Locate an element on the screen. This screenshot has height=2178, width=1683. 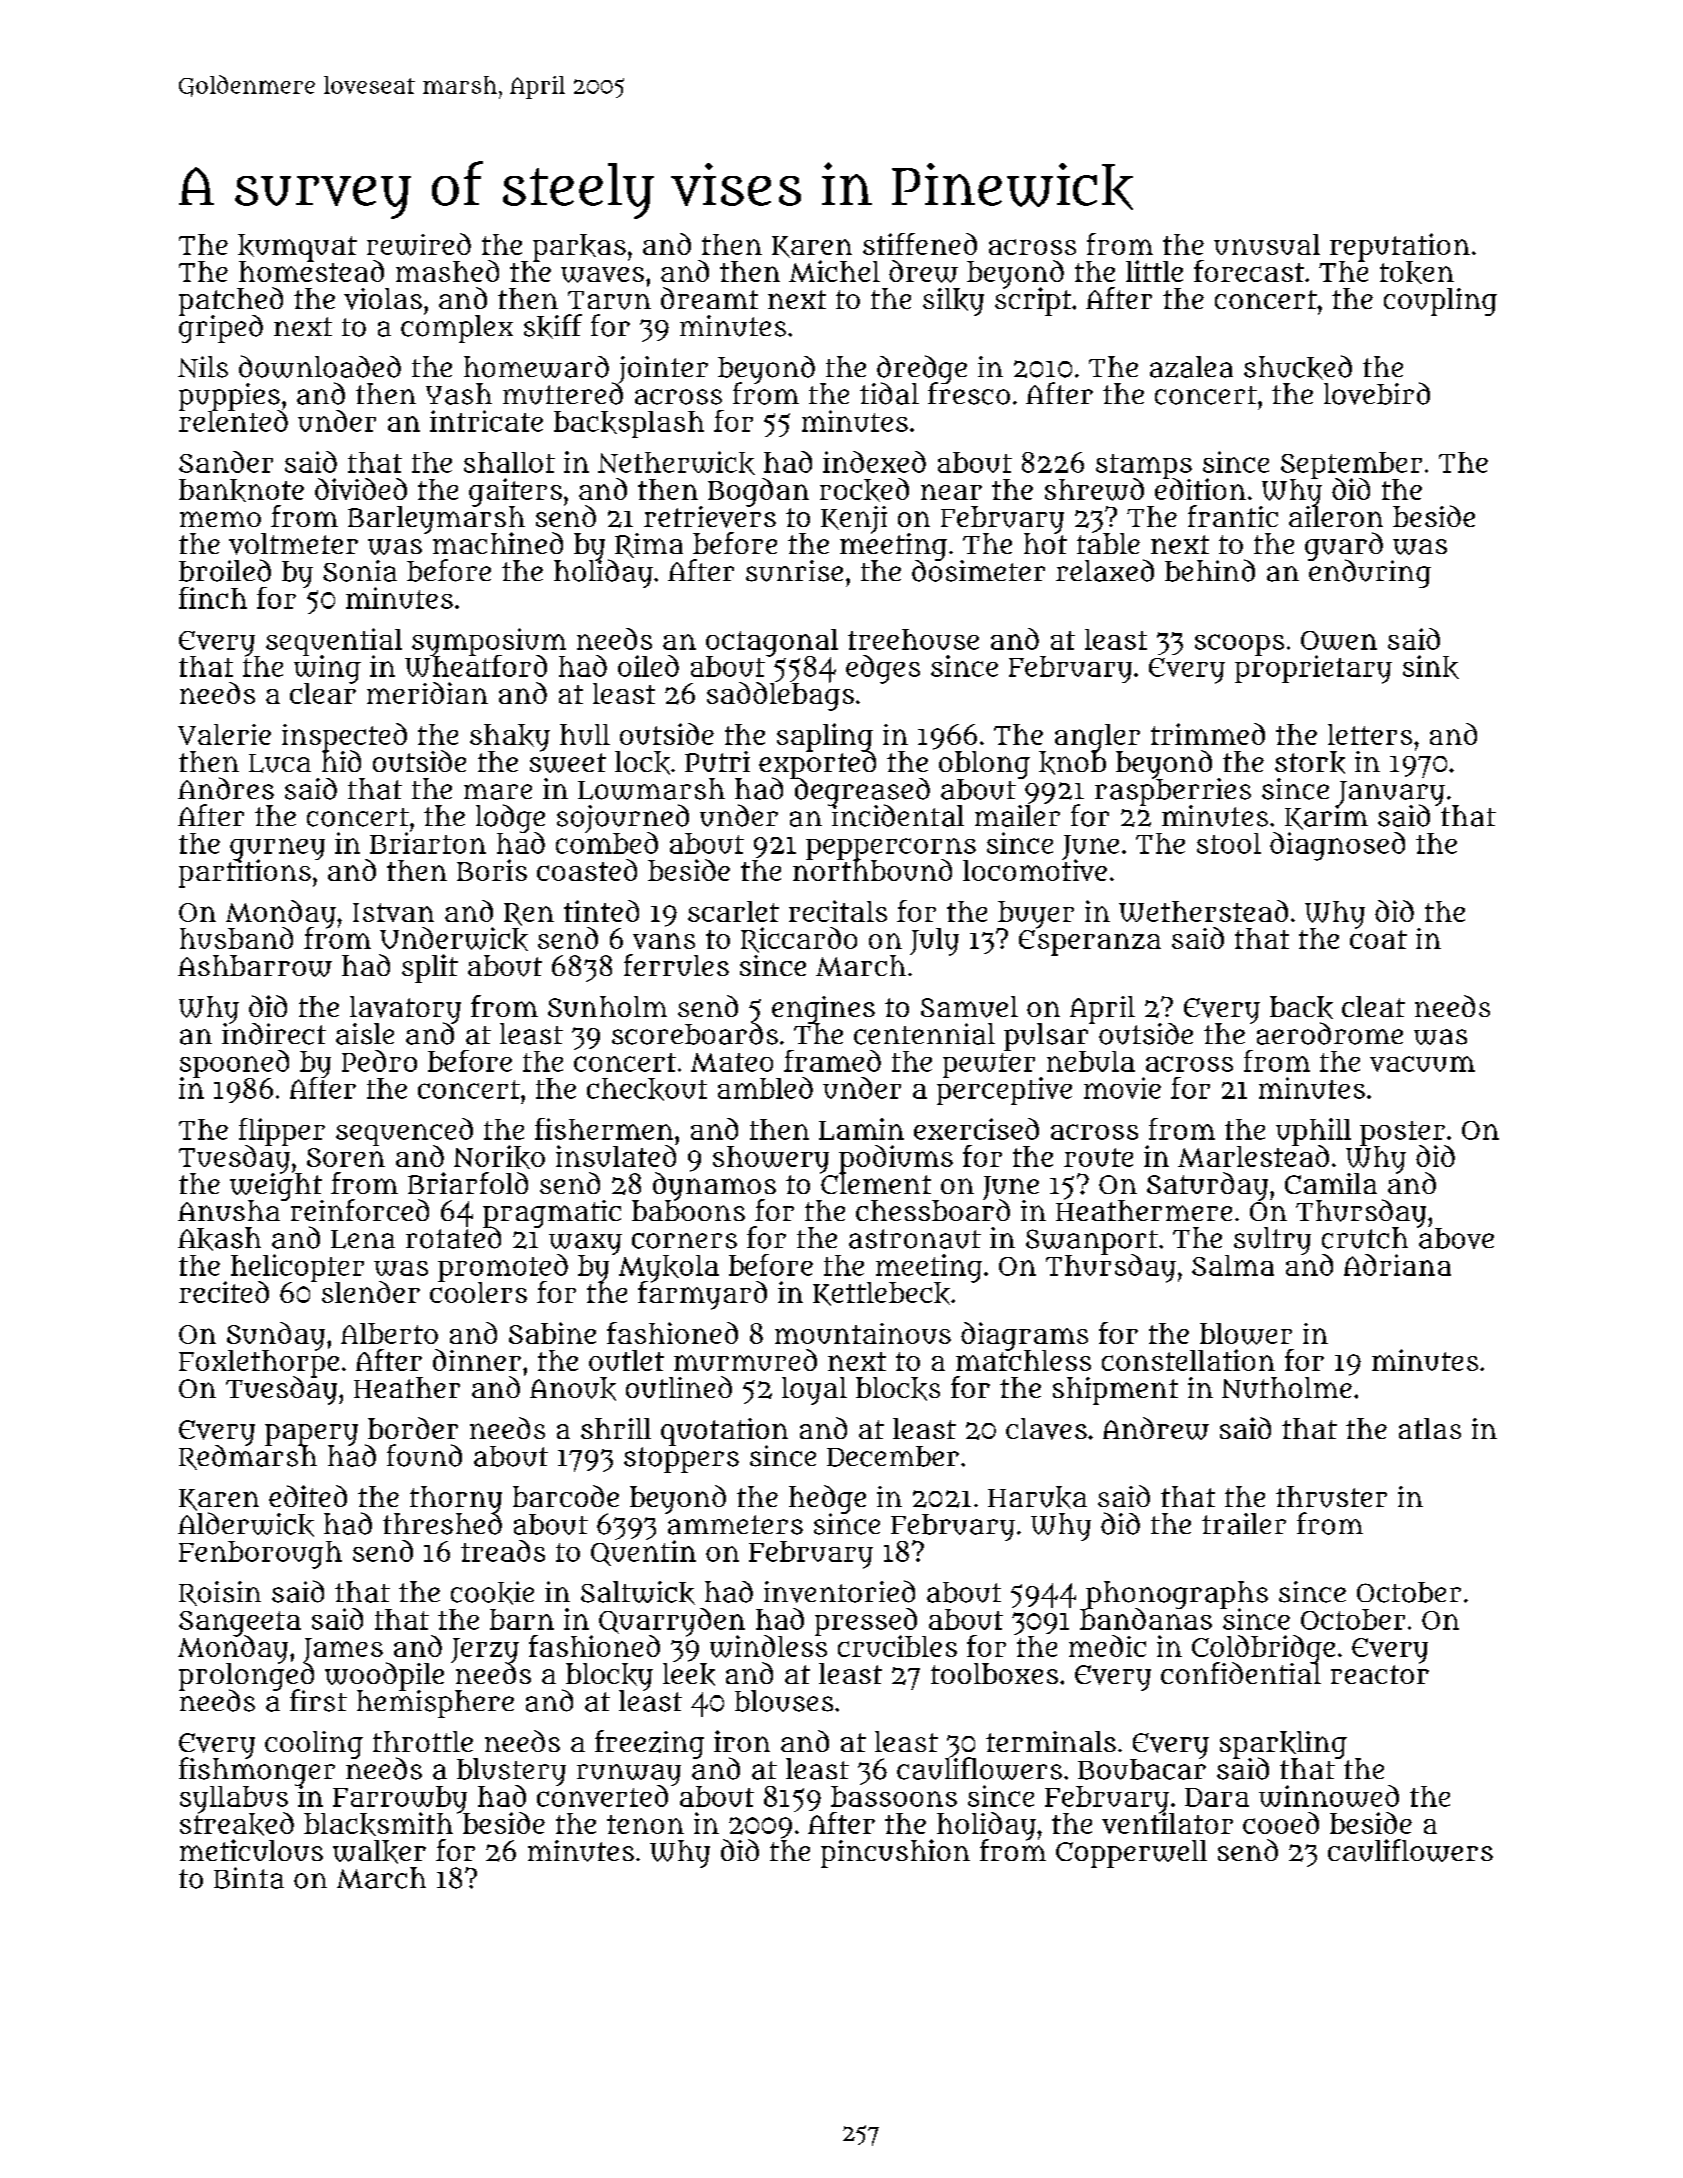
unusual is located at coordinates (1267, 244).
